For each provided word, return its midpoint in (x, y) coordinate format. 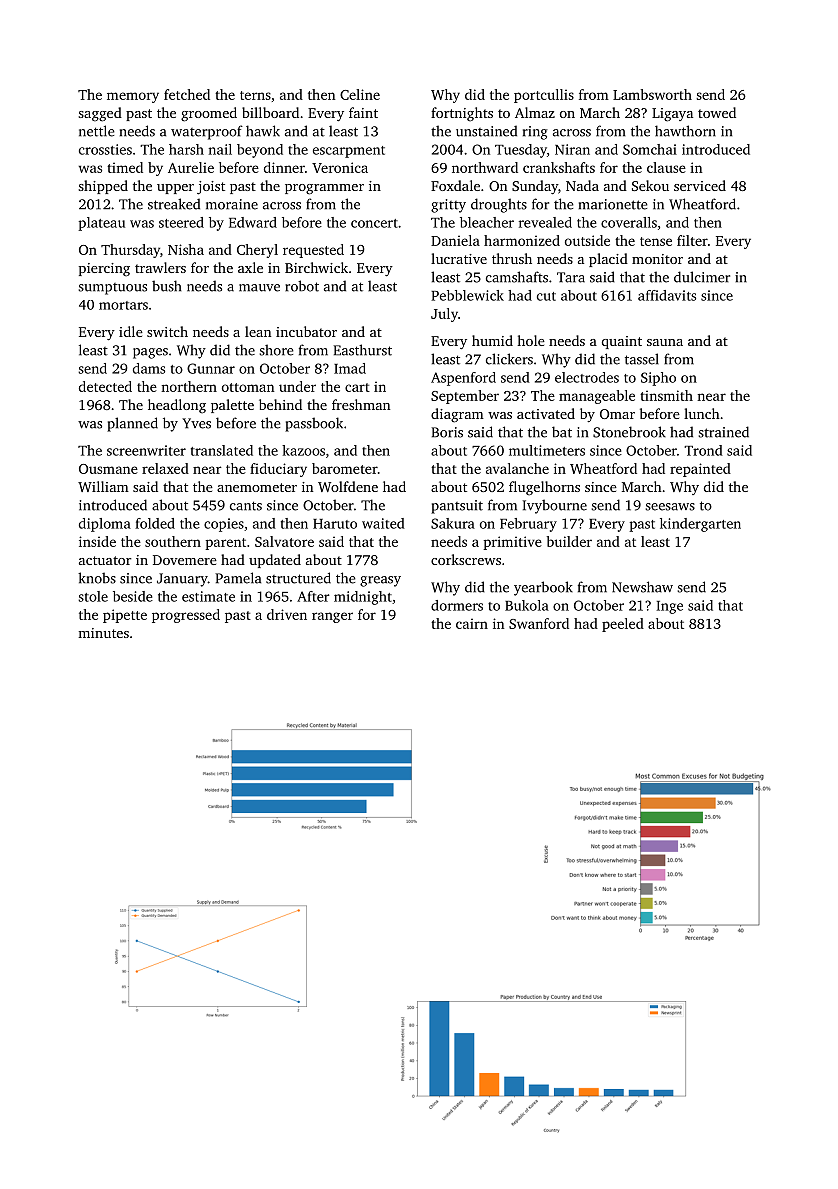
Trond (703, 450)
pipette (125, 616)
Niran (572, 149)
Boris (447, 432)
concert (374, 223)
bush (166, 286)
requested (313, 251)
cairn (472, 623)
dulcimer (702, 277)
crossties (105, 149)
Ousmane (108, 469)
